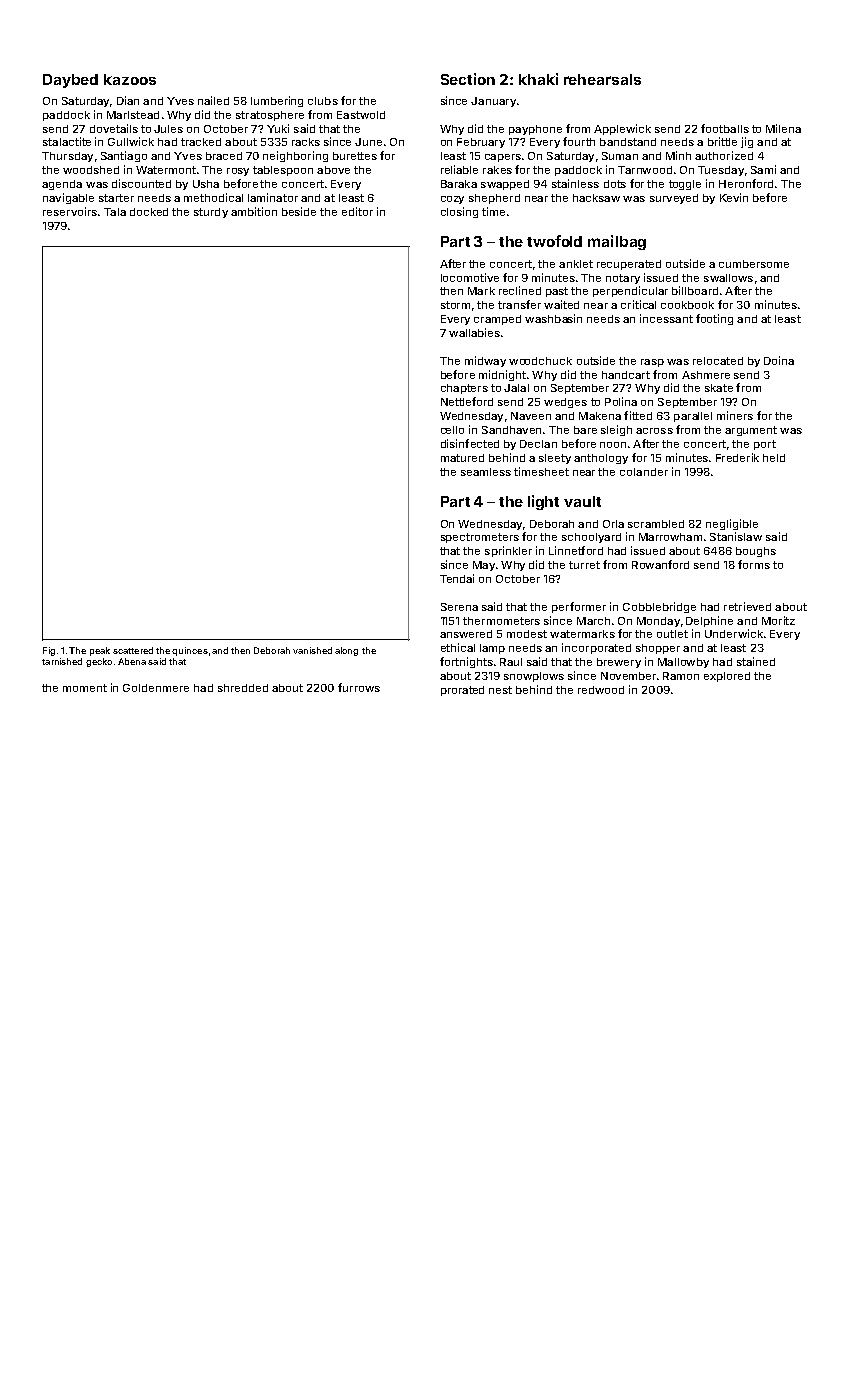 The image size is (849, 1400). What do you see at coordinates (141, 183) in the document?
I see `discounted` at bounding box center [141, 183].
